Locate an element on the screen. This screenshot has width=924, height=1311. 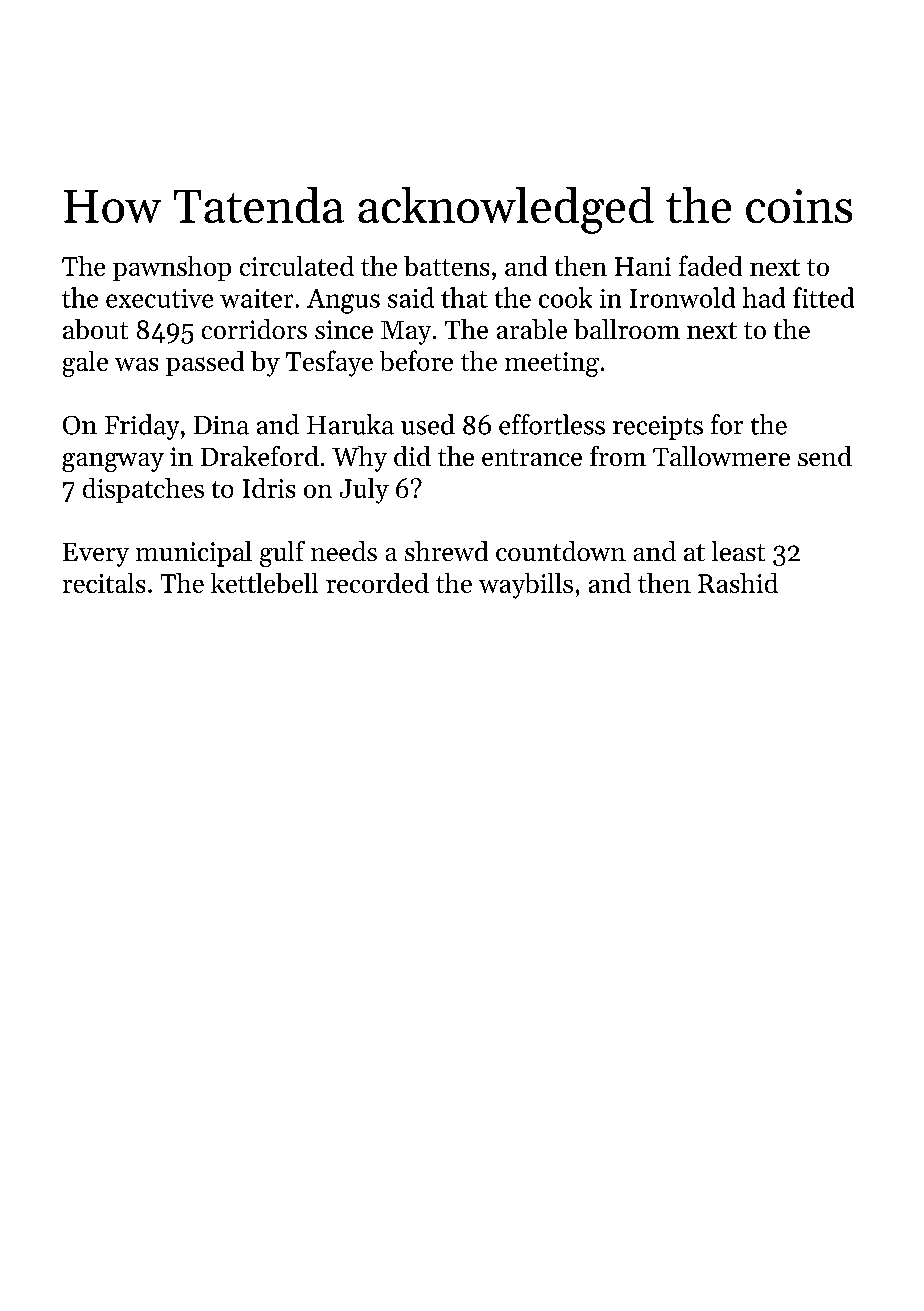
send is located at coordinates (825, 456).
